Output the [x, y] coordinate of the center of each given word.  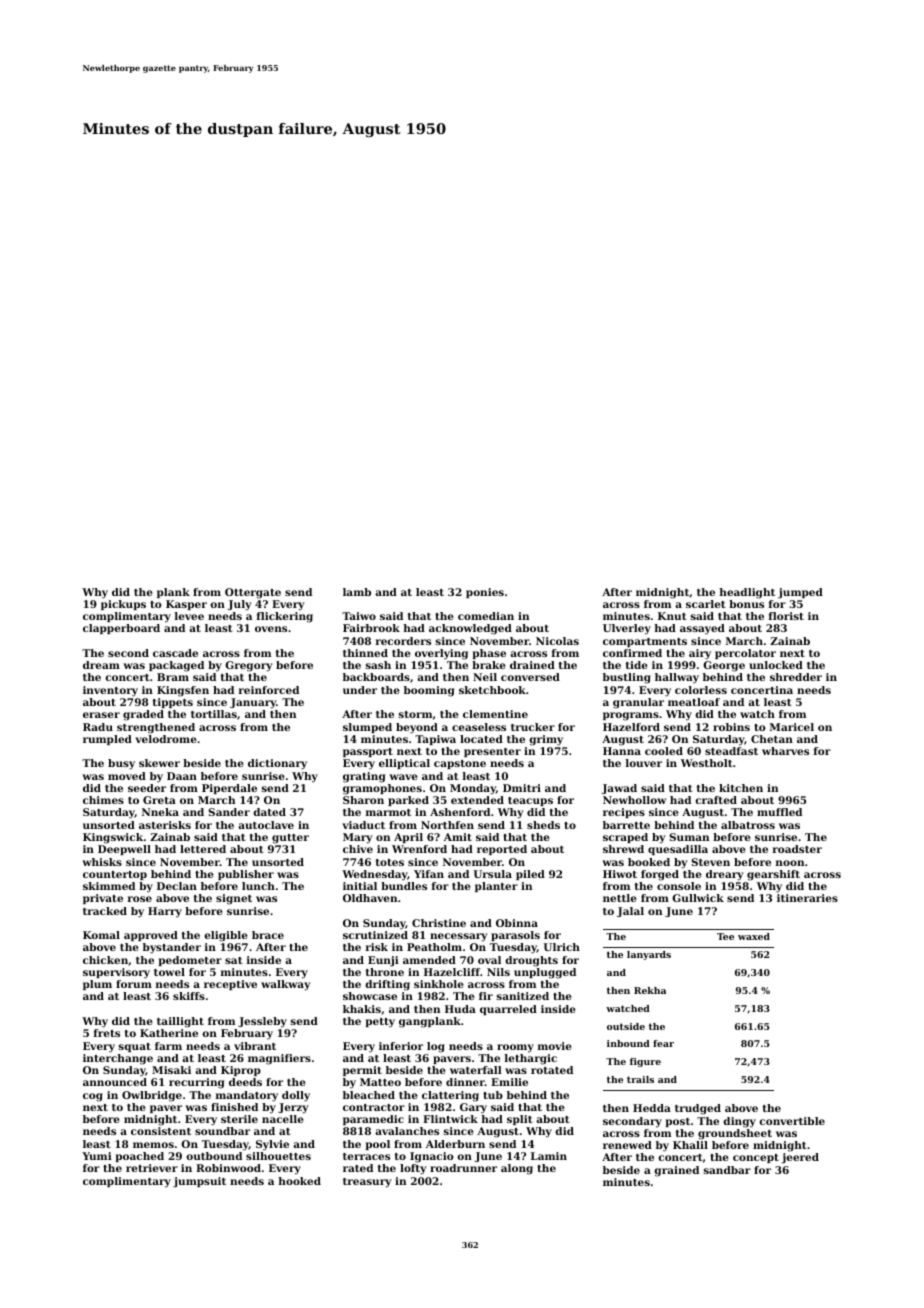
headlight [747, 593]
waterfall [476, 1070]
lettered [203, 849]
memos [153, 1145]
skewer [159, 763]
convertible [792, 1121]
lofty [413, 1169]
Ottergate [253, 593]
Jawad [619, 789]
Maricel [792, 727]
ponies [485, 593]
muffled [779, 812]
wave [403, 777]
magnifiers [279, 1059]
